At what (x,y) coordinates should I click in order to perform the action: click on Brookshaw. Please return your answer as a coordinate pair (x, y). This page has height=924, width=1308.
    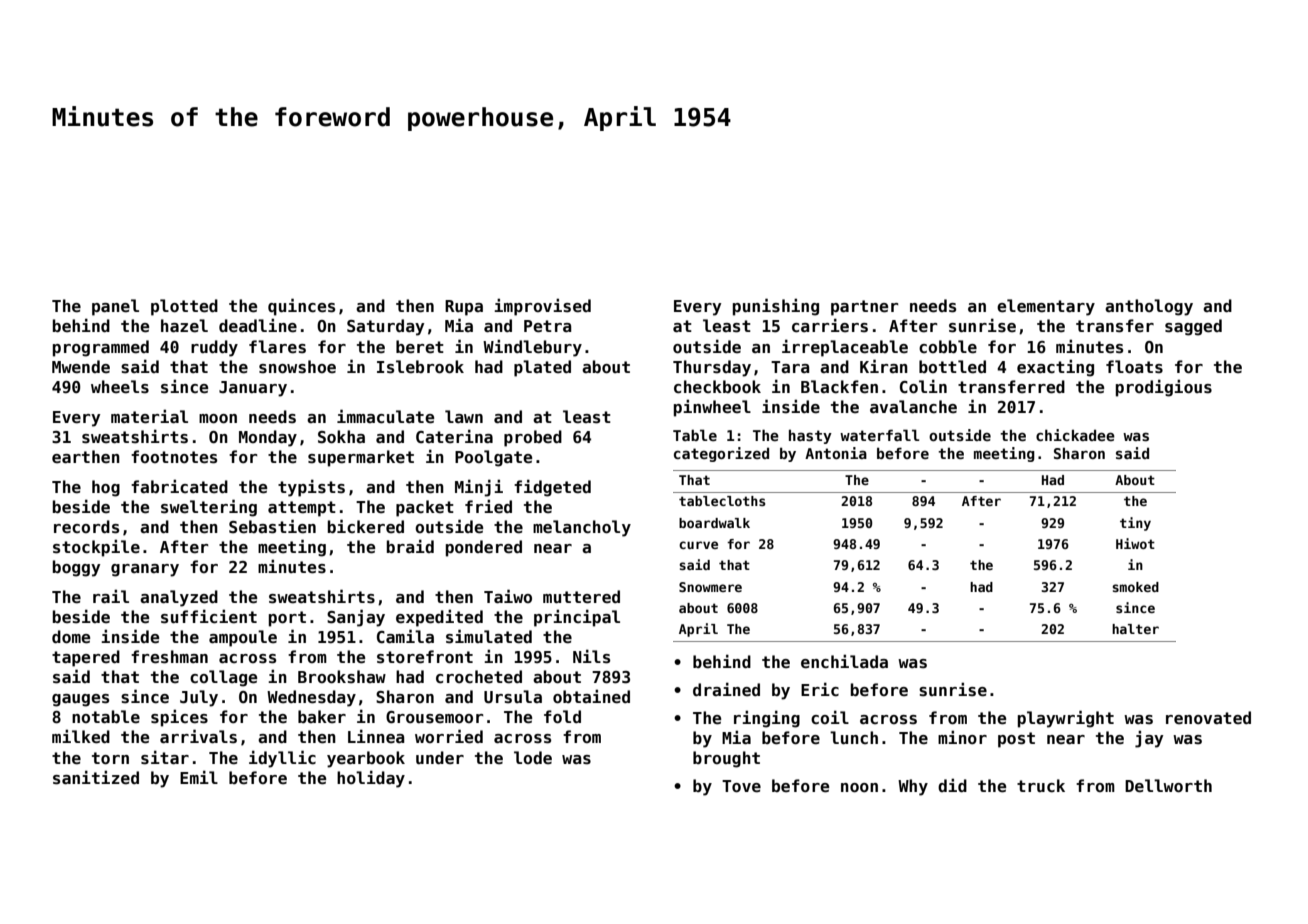
    Looking at the image, I should click on (342, 677).
